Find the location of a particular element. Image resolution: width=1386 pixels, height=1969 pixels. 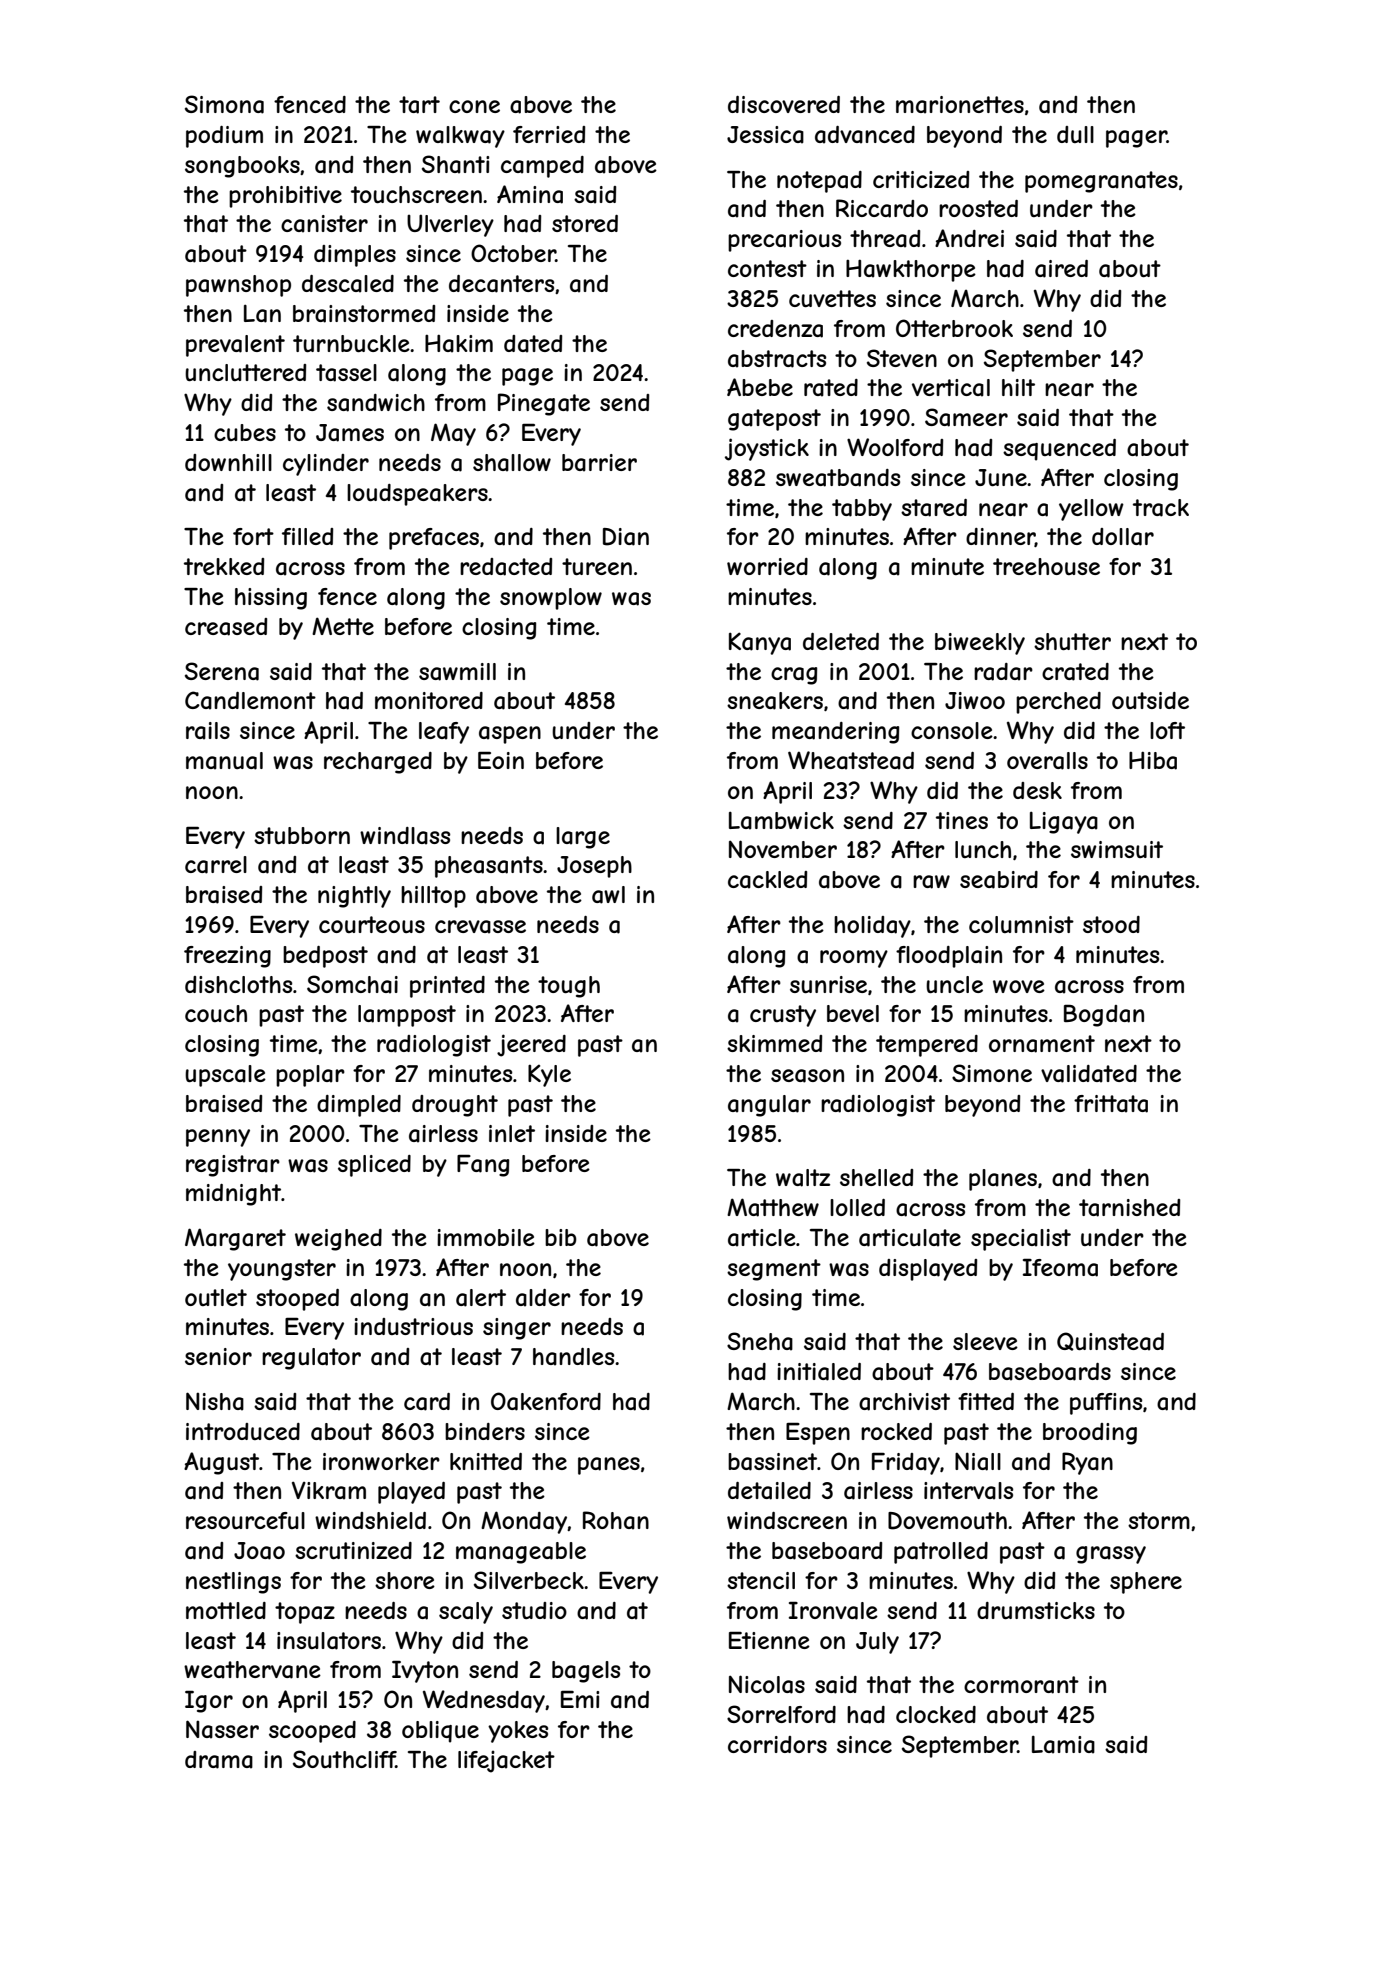

biweekly is located at coordinates (980, 644).
